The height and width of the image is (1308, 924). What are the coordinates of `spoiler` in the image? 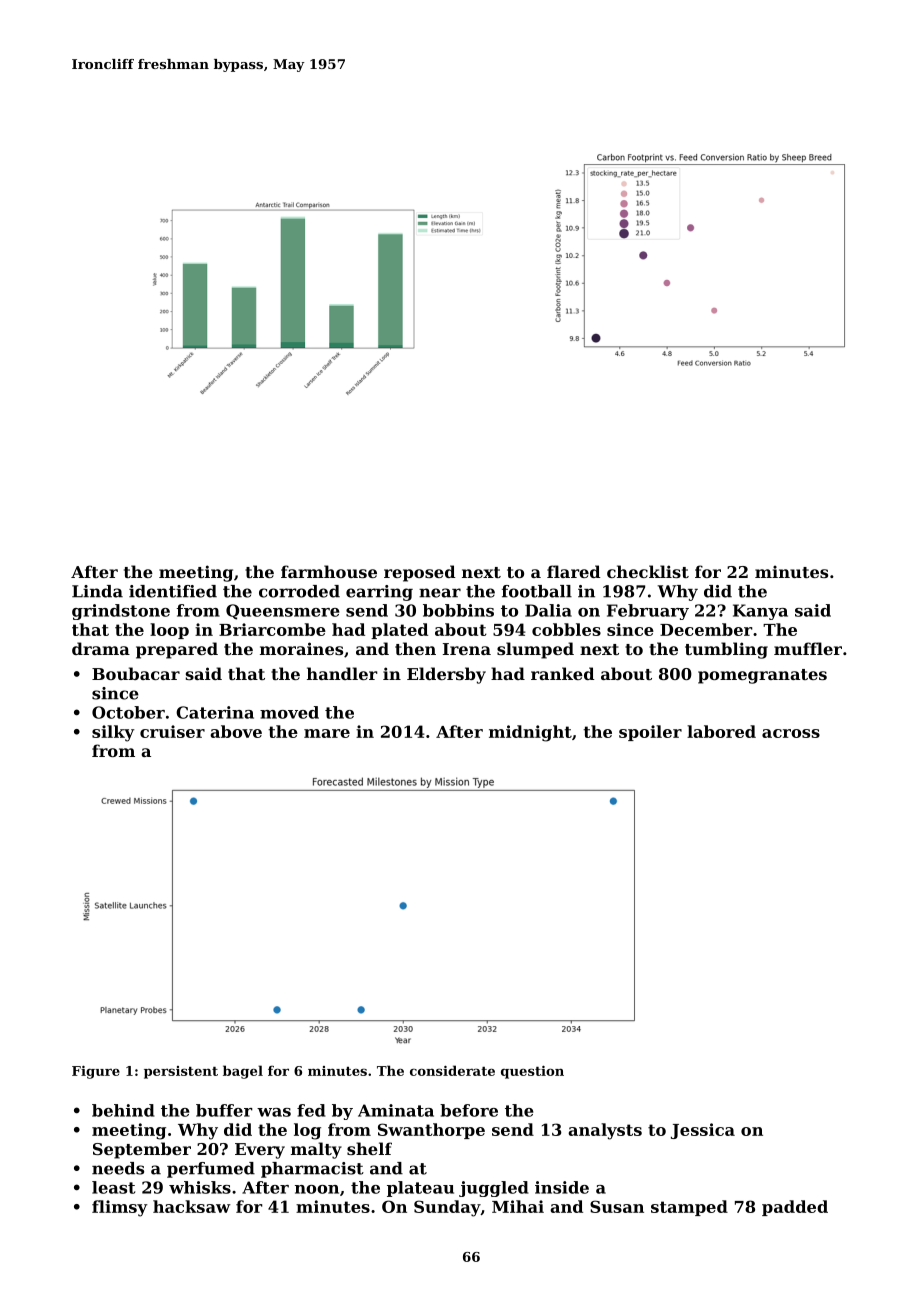 It's located at (650, 733).
